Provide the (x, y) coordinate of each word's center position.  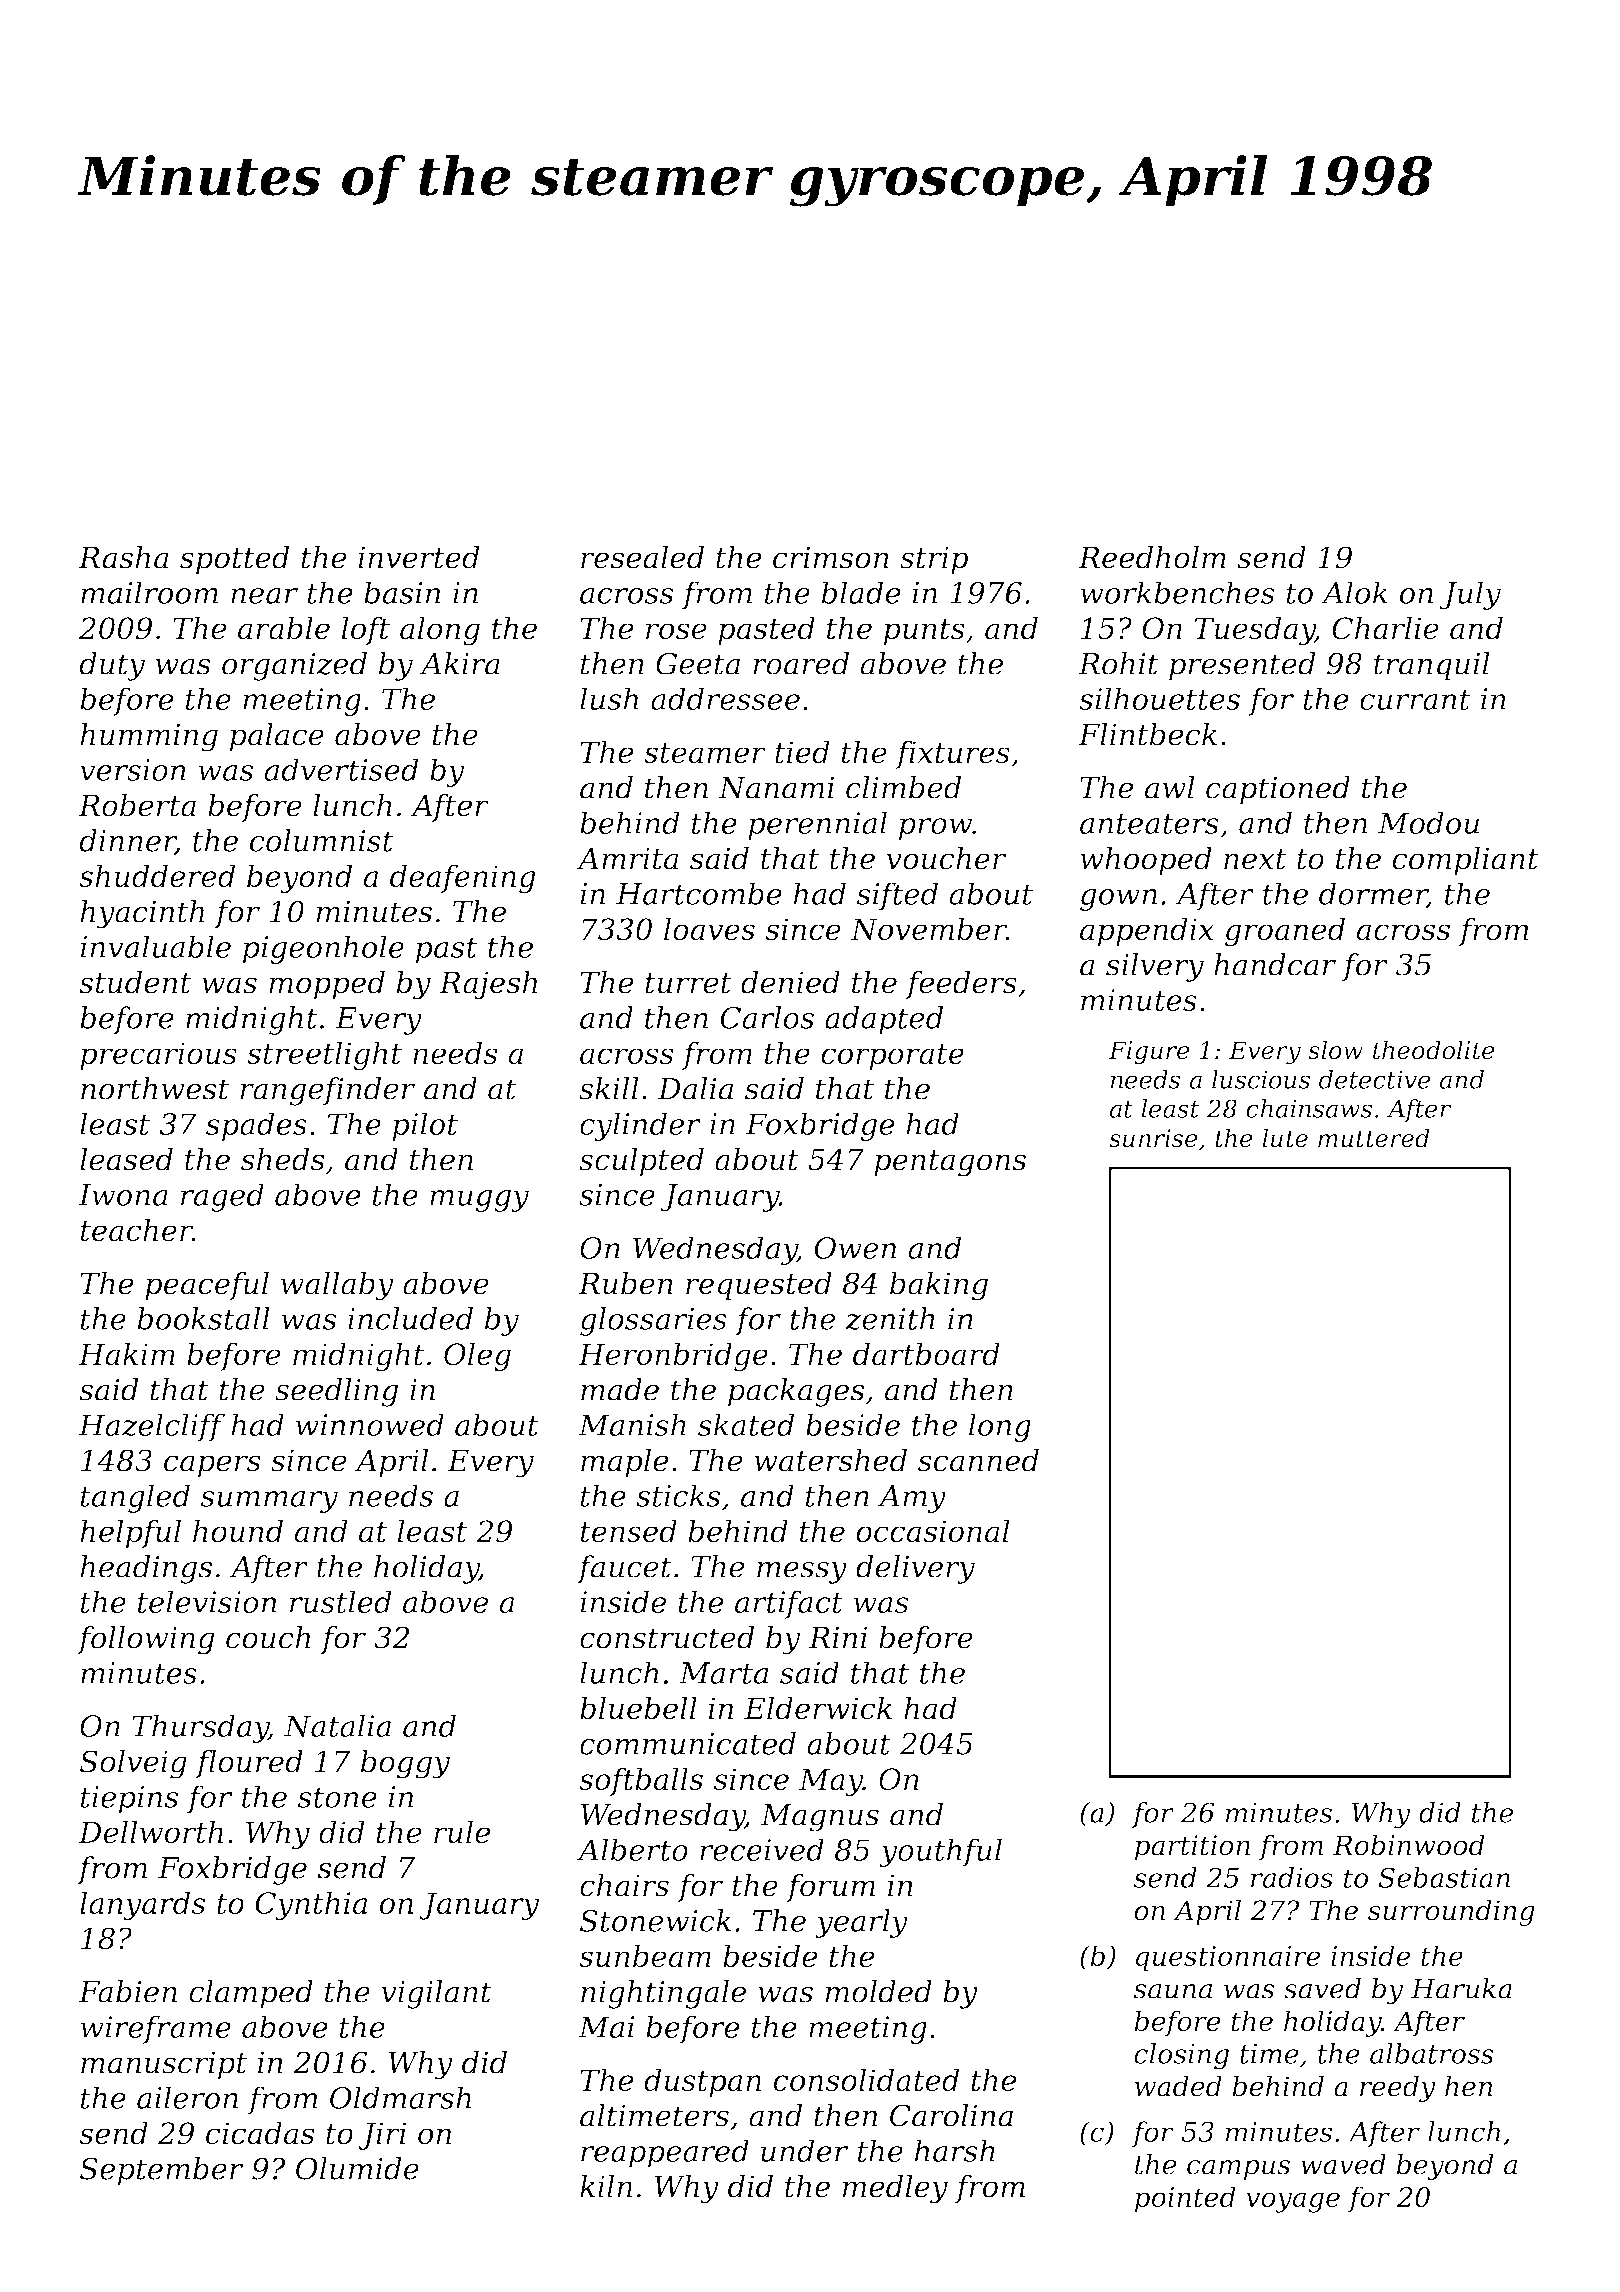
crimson (831, 557)
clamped (251, 1994)
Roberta (137, 805)
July (1470, 595)
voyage (1293, 2202)
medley (895, 2189)
